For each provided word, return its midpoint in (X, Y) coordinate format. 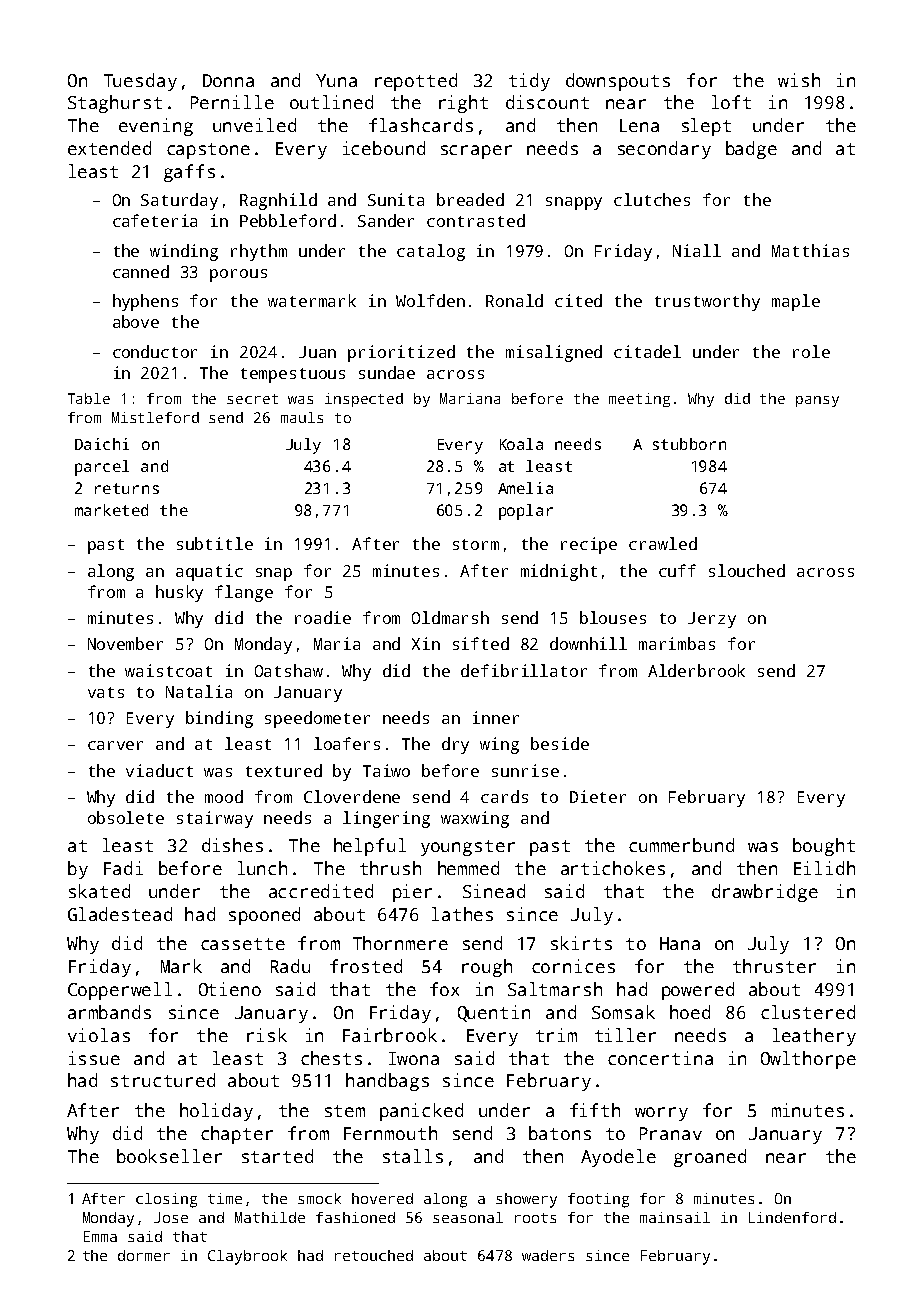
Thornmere (400, 943)
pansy (817, 401)
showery (526, 1200)
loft (731, 102)
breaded (470, 199)
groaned (710, 1158)
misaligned (554, 353)
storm (476, 544)
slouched (747, 570)
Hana (680, 943)
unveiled (254, 125)
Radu (290, 966)
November (125, 643)
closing (166, 1200)
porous (238, 275)
